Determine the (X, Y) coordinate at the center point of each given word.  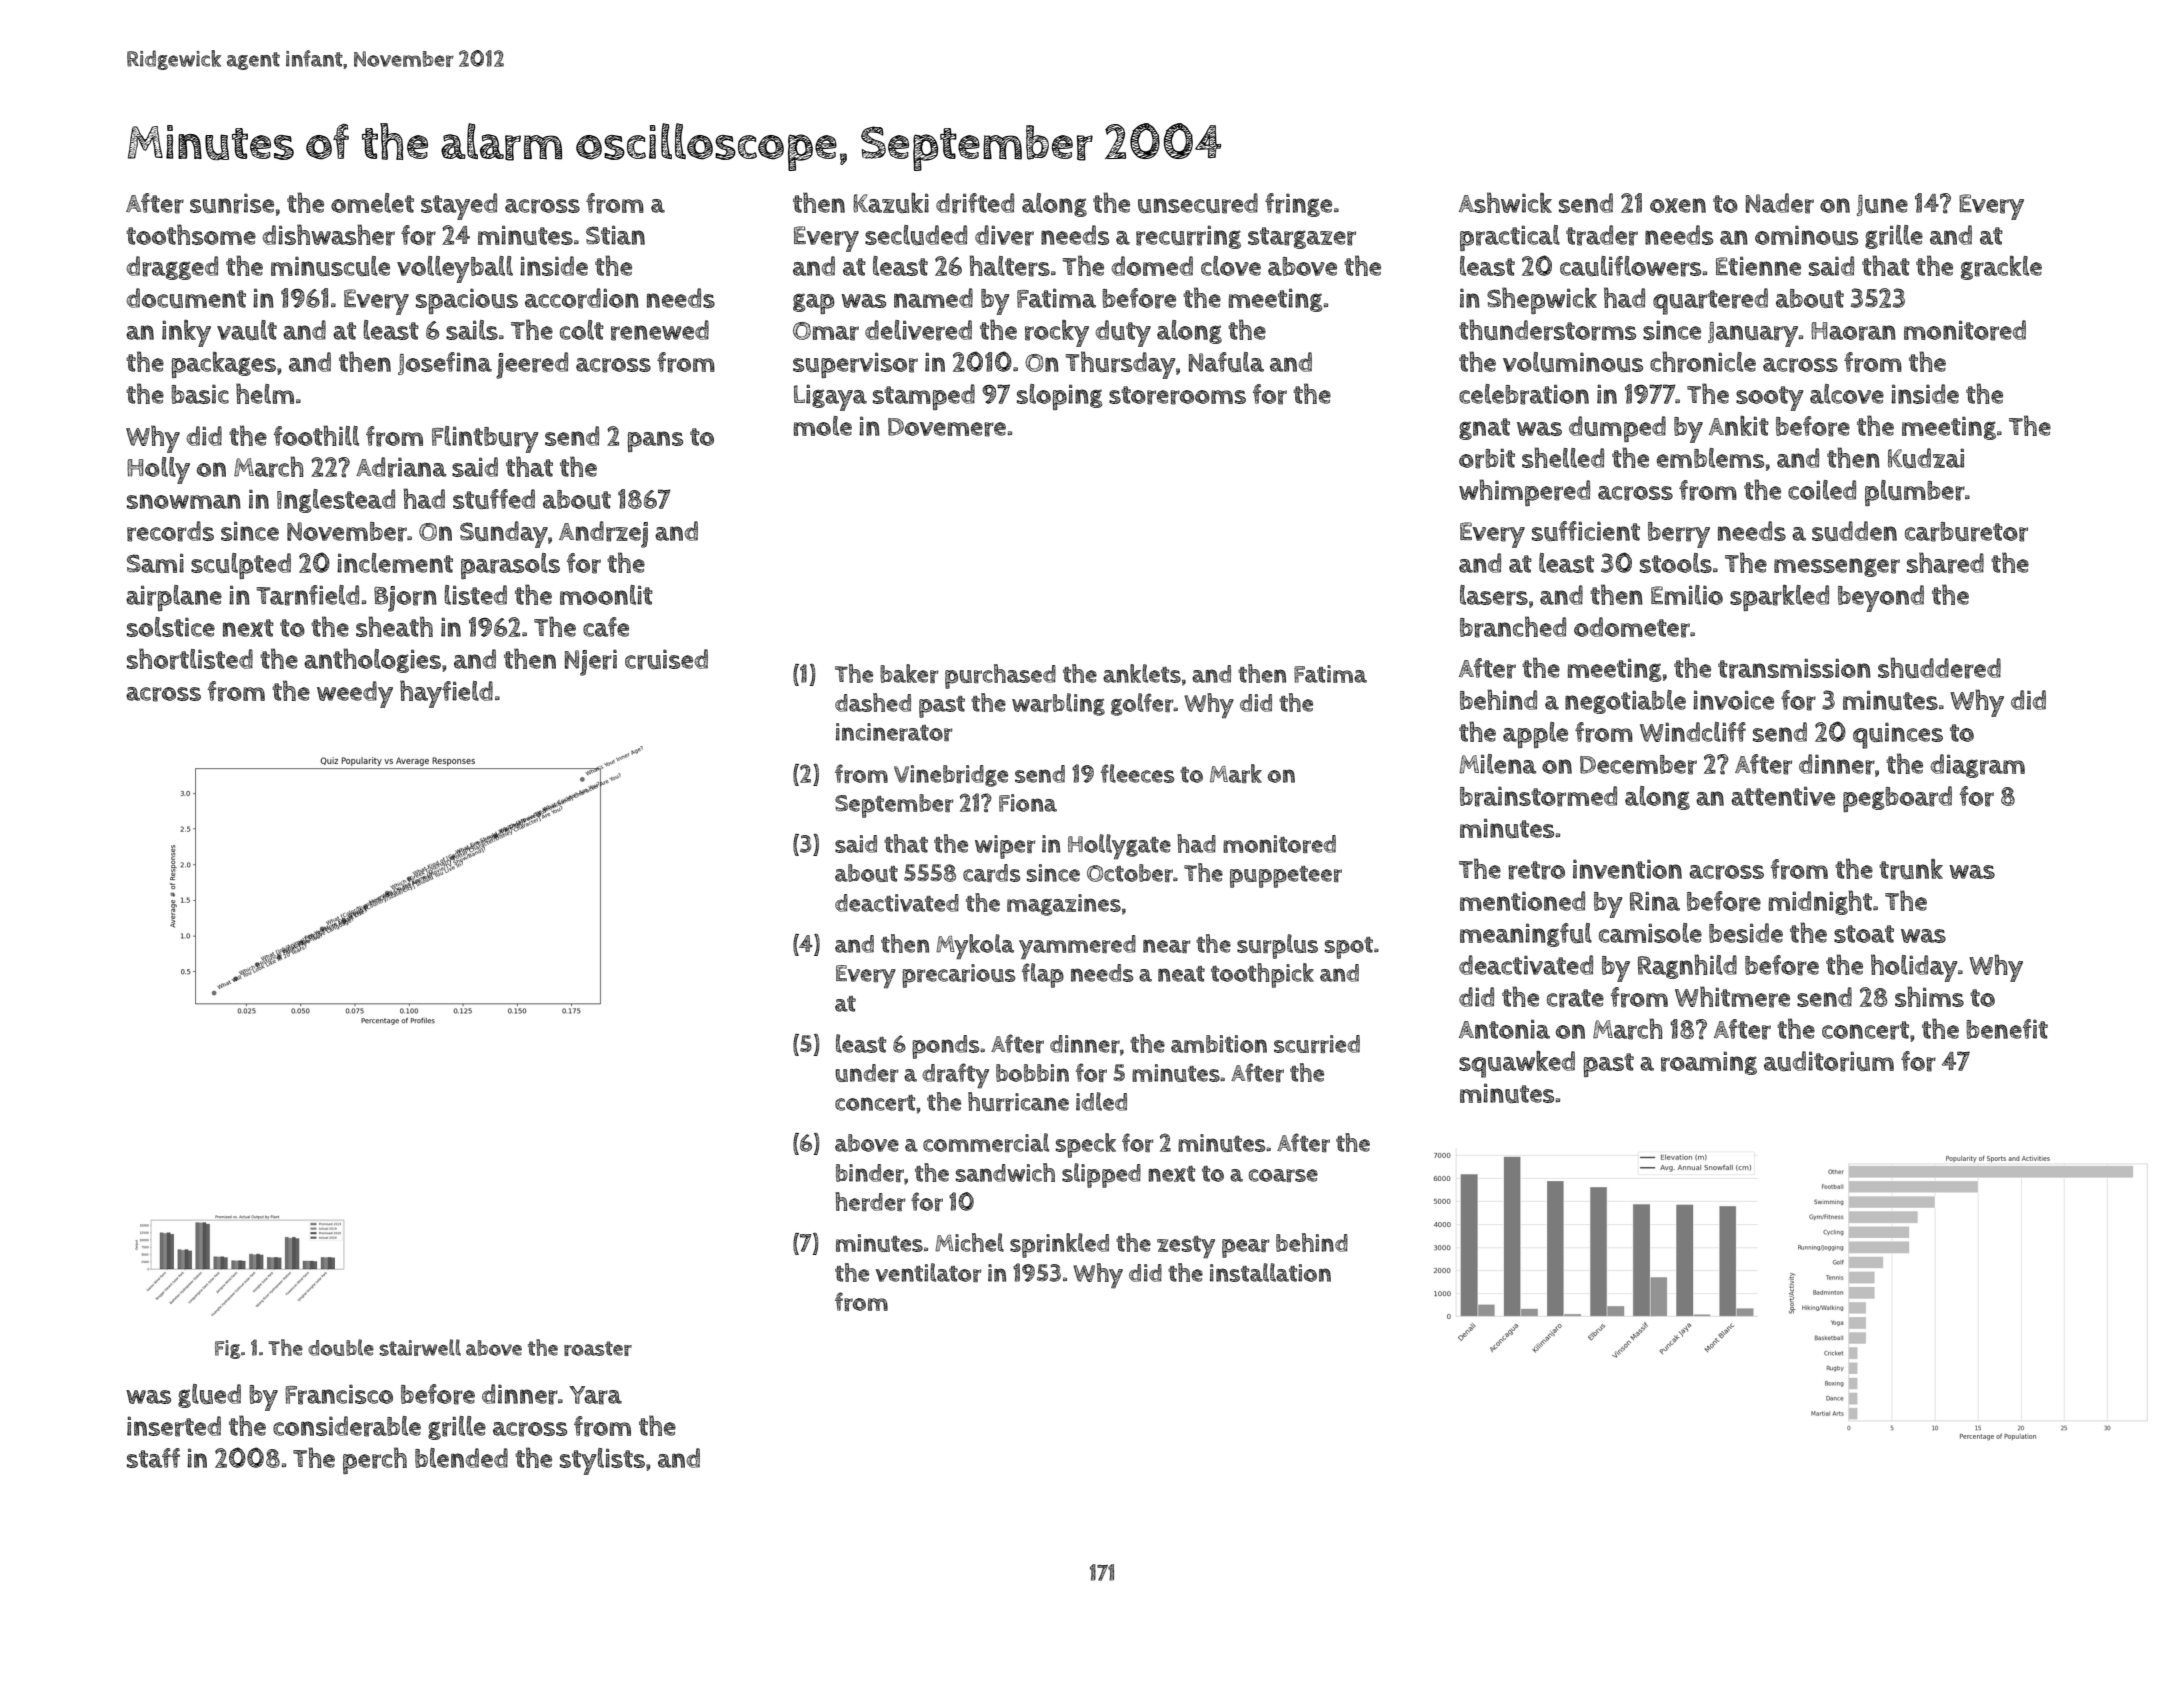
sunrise (232, 203)
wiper (1005, 847)
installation (1270, 1272)
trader (1602, 235)
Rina (1655, 901)
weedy (355, 694)
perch (375, 1460)
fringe (1298, 205)
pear (1246, 1248)
